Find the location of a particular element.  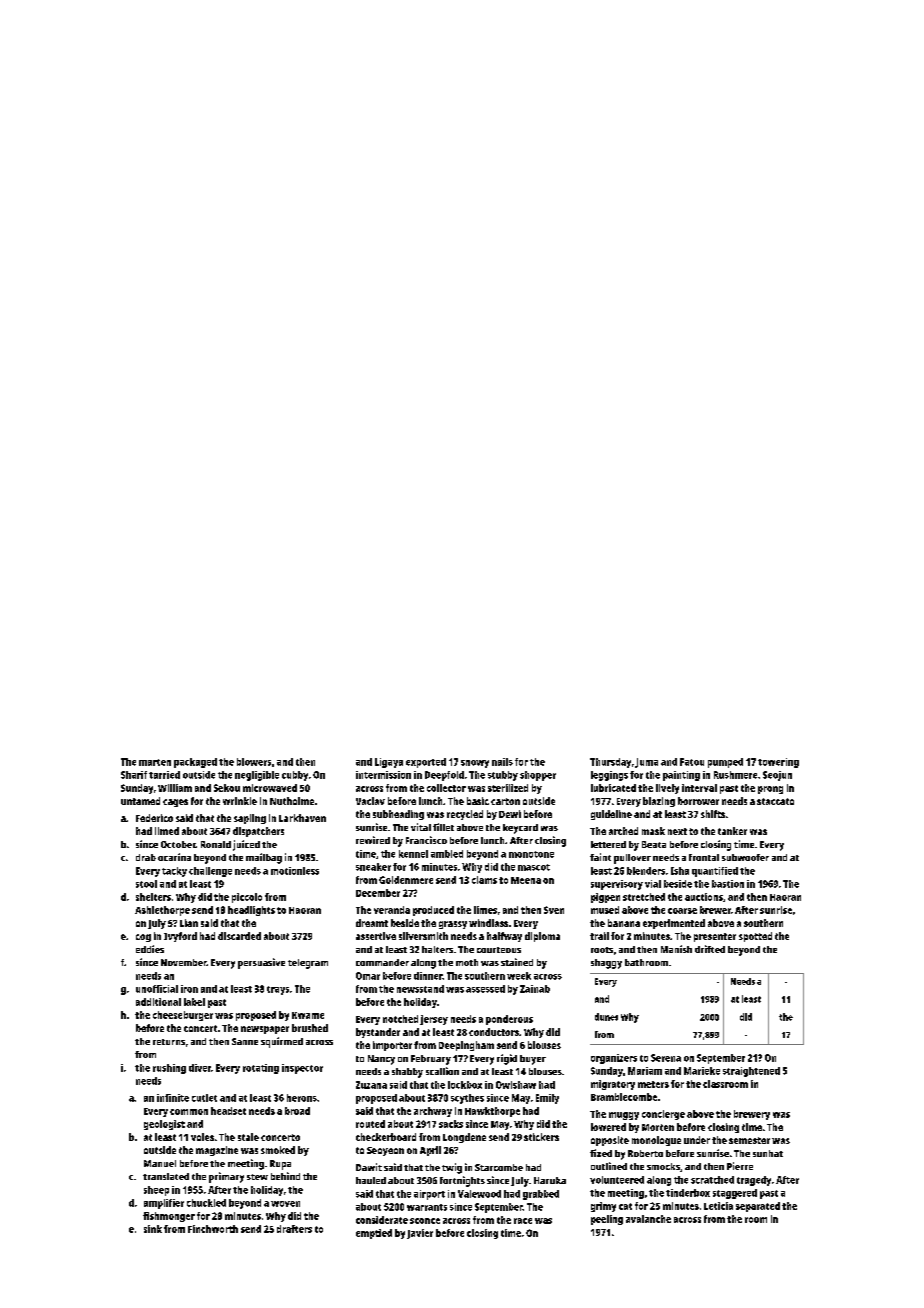

December is located at coordinates (378, 893).
